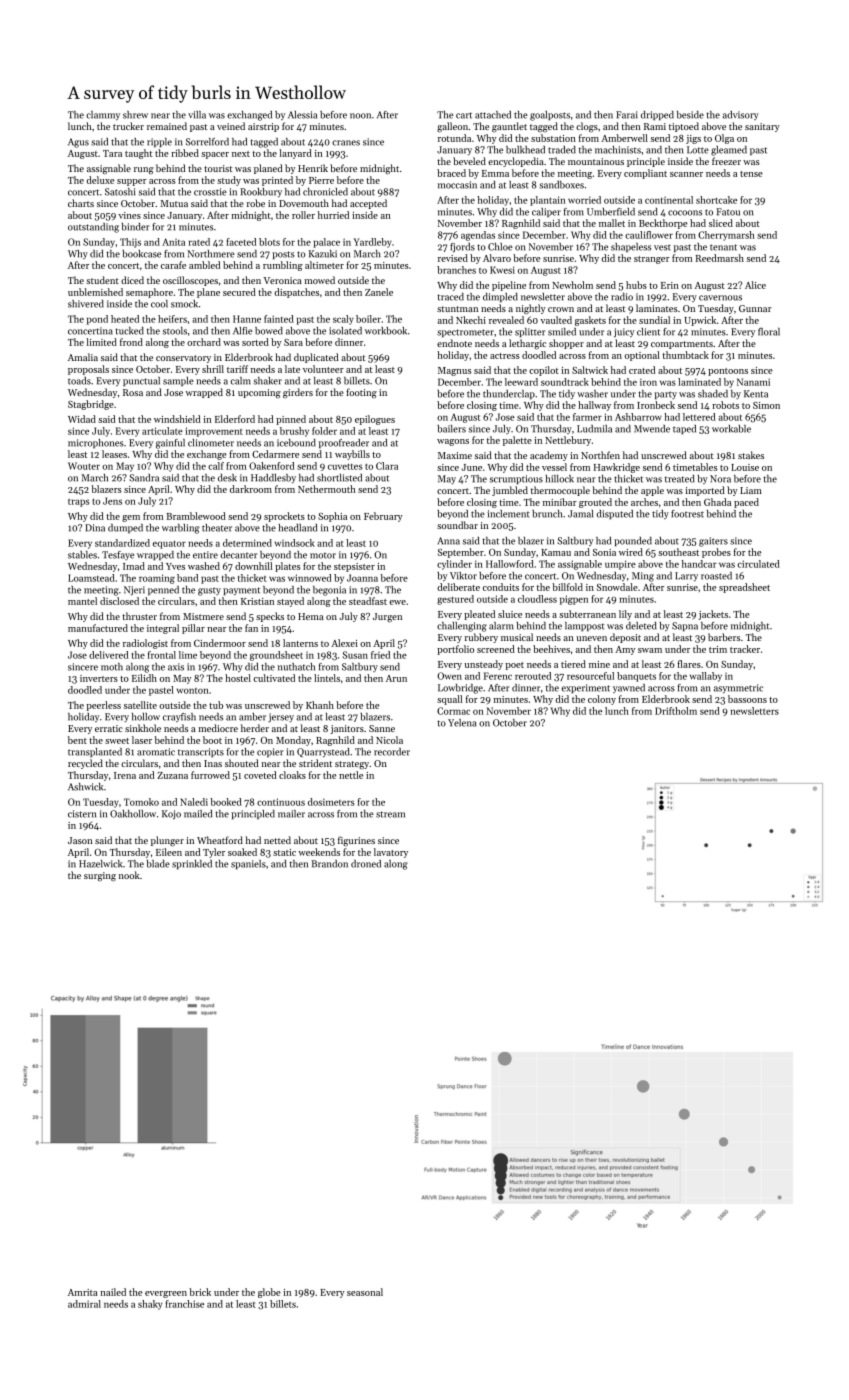 This screenshot has width=849, height=1400. Describe the element at coordinates (380, 655) in the screenshot. I see `fried` at that location.
